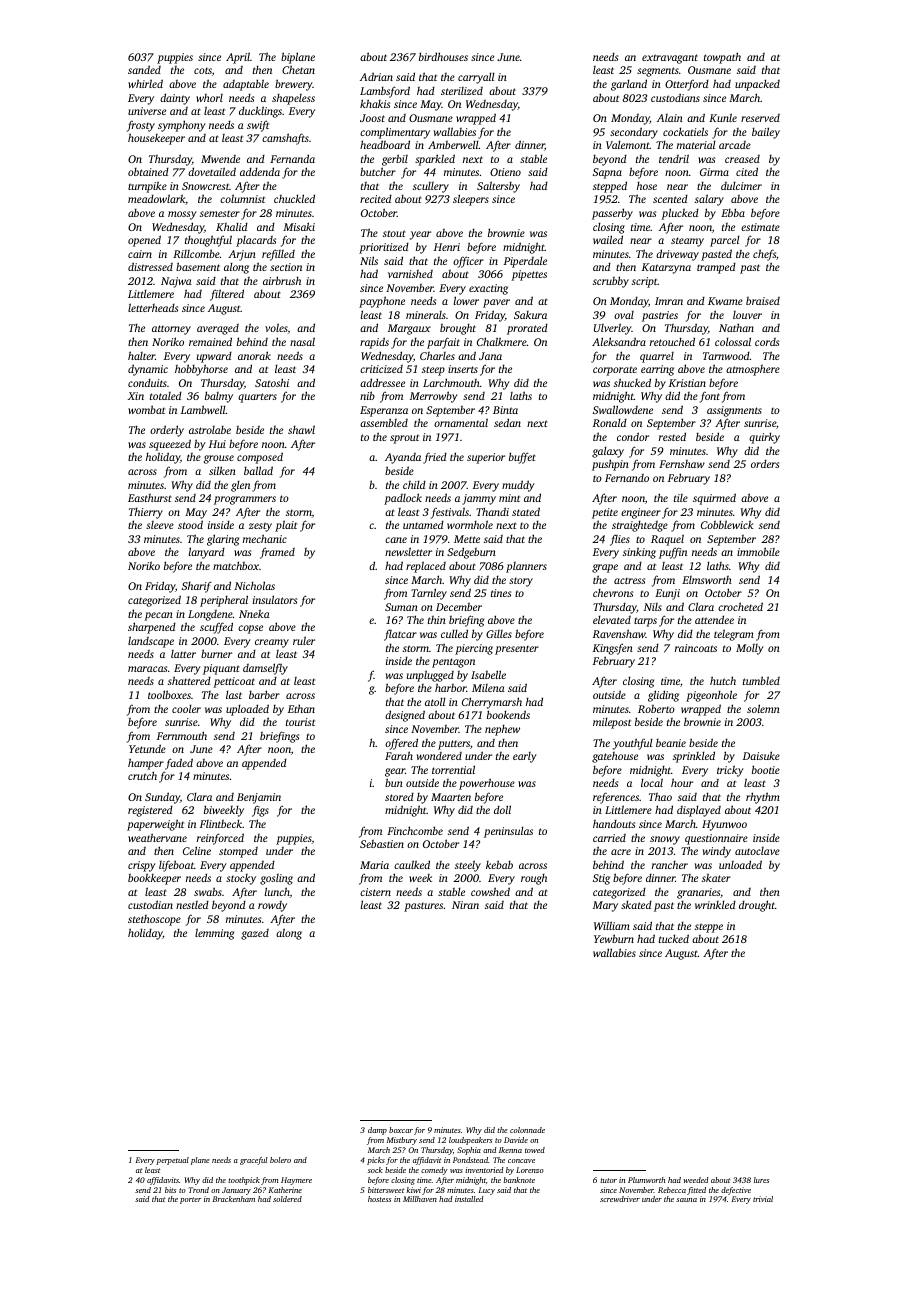 The height and width of the document is (1316, 908). What do you see at coordinates (276, 879) in the document?
I see `gosling` at bounding box center [276, 879].
